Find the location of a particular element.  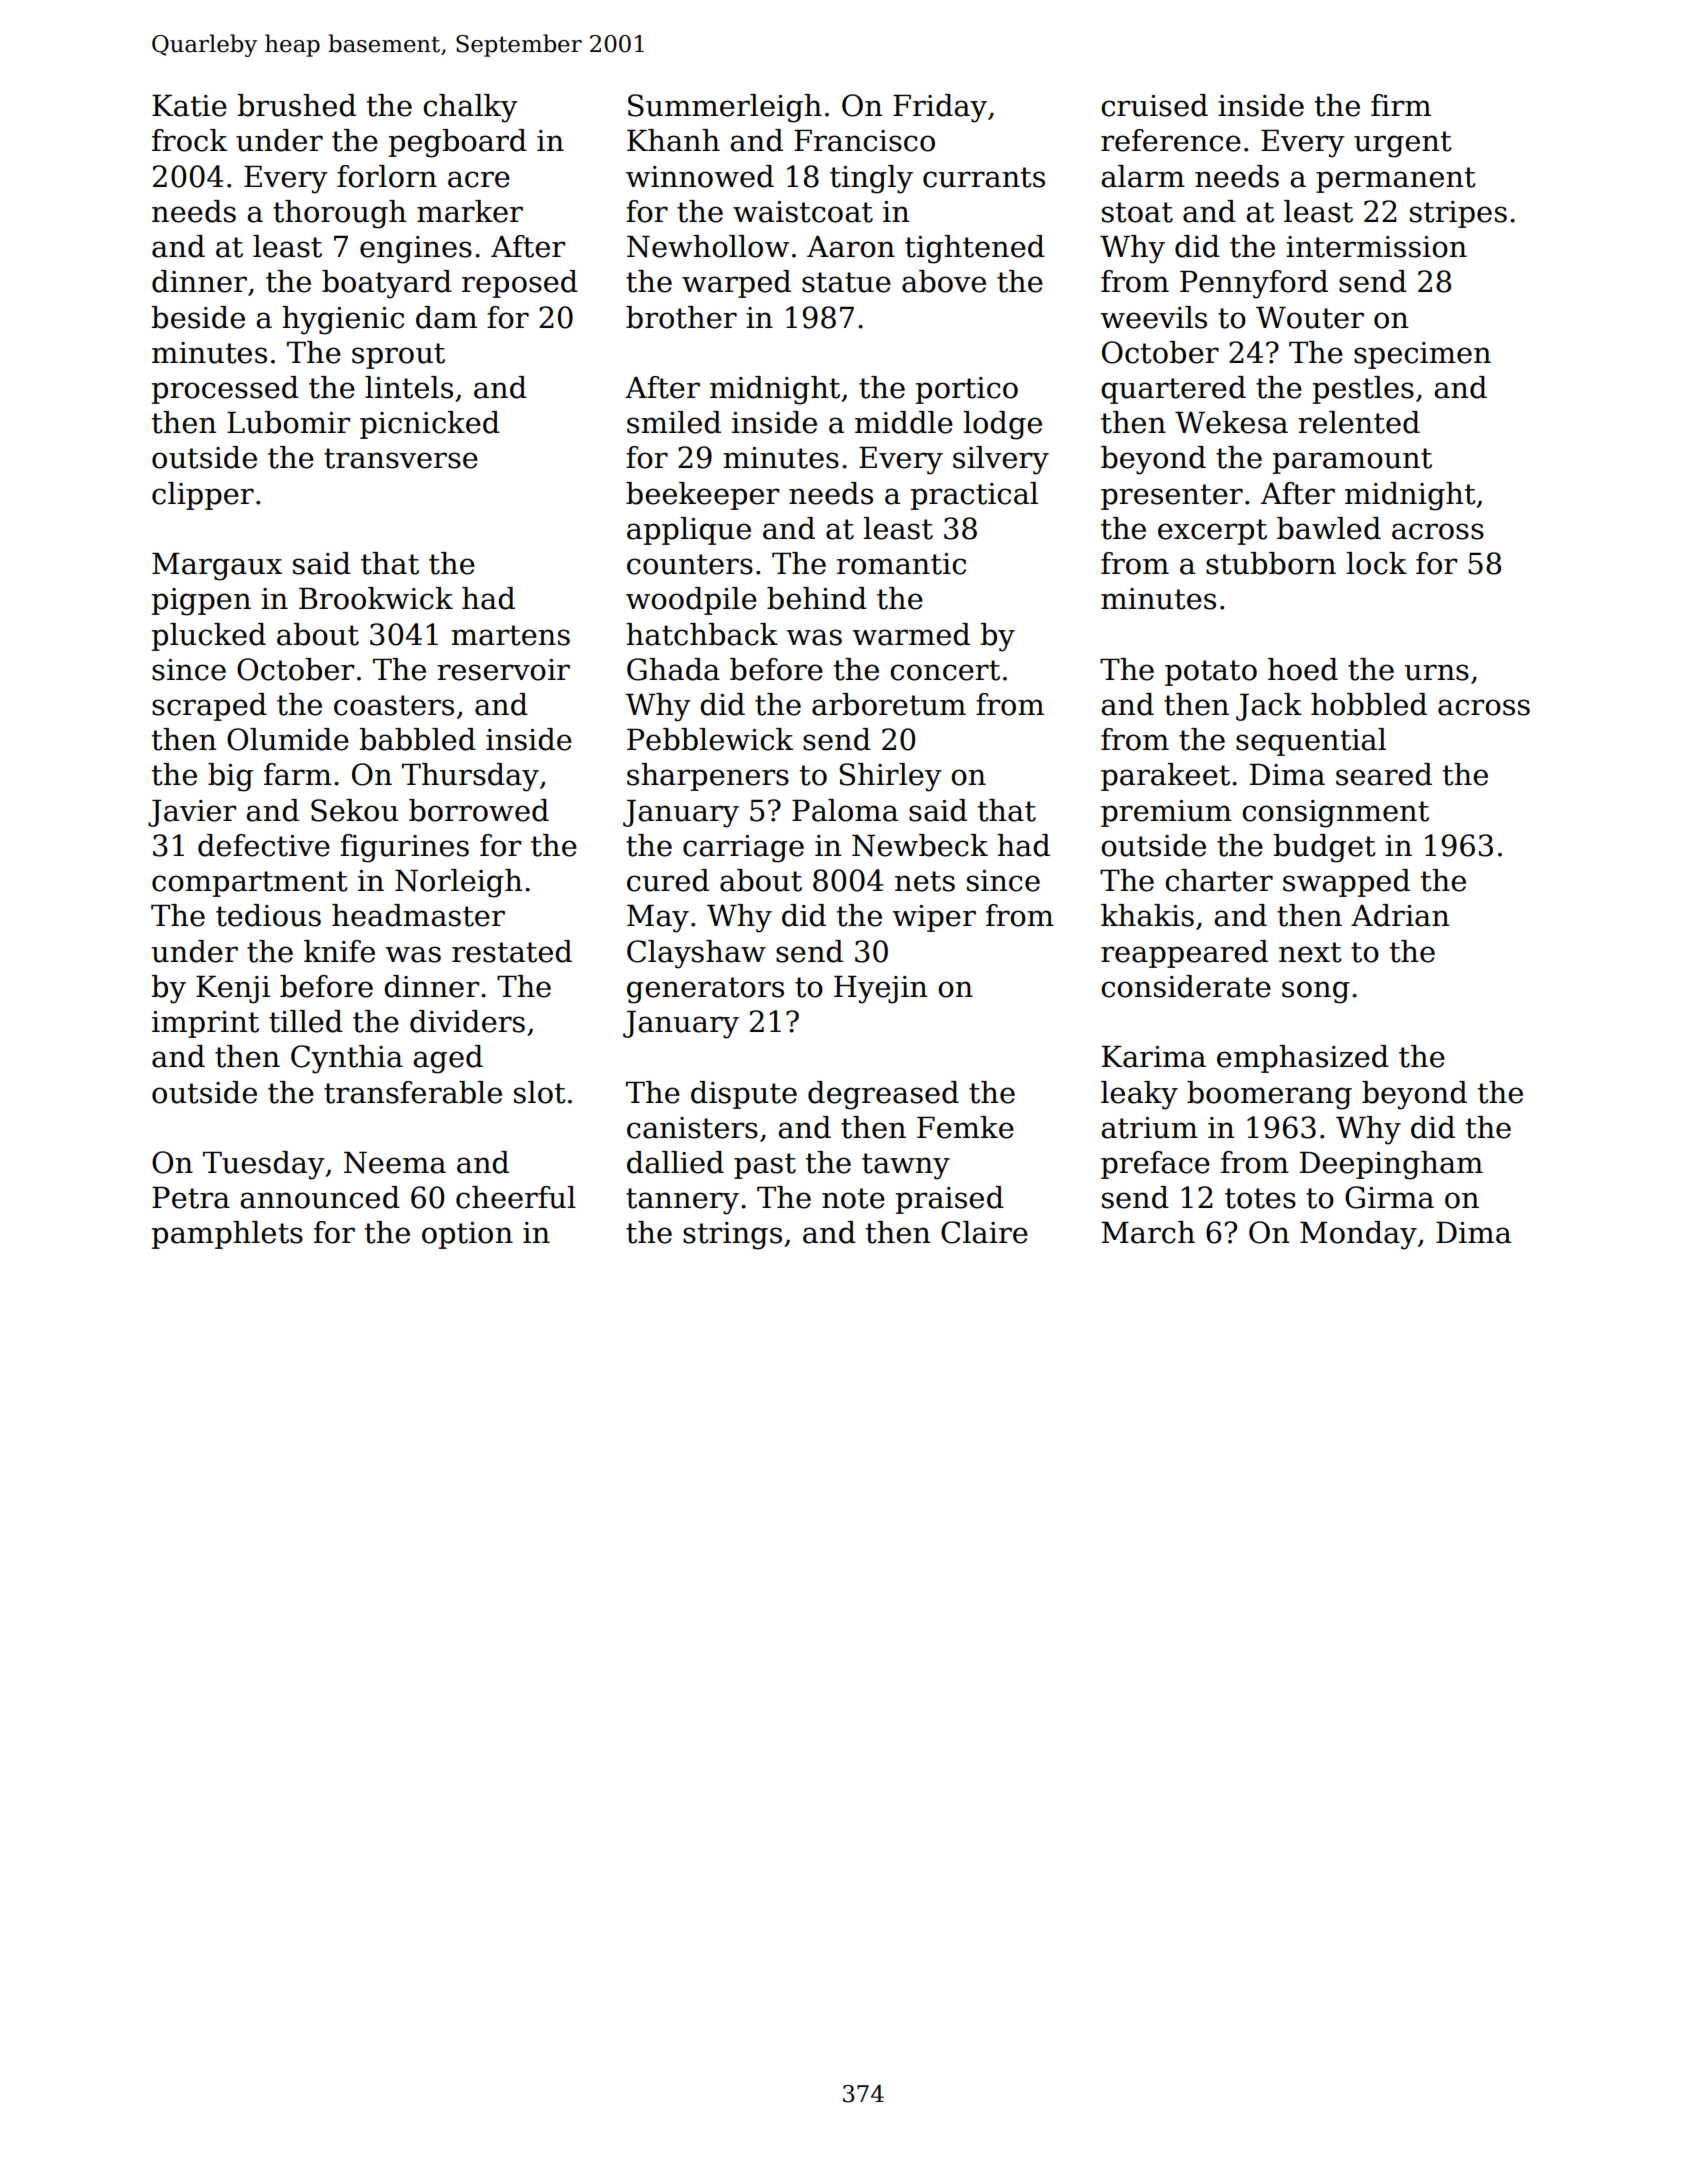

Lubomir is located at coordinates (288, 422).
